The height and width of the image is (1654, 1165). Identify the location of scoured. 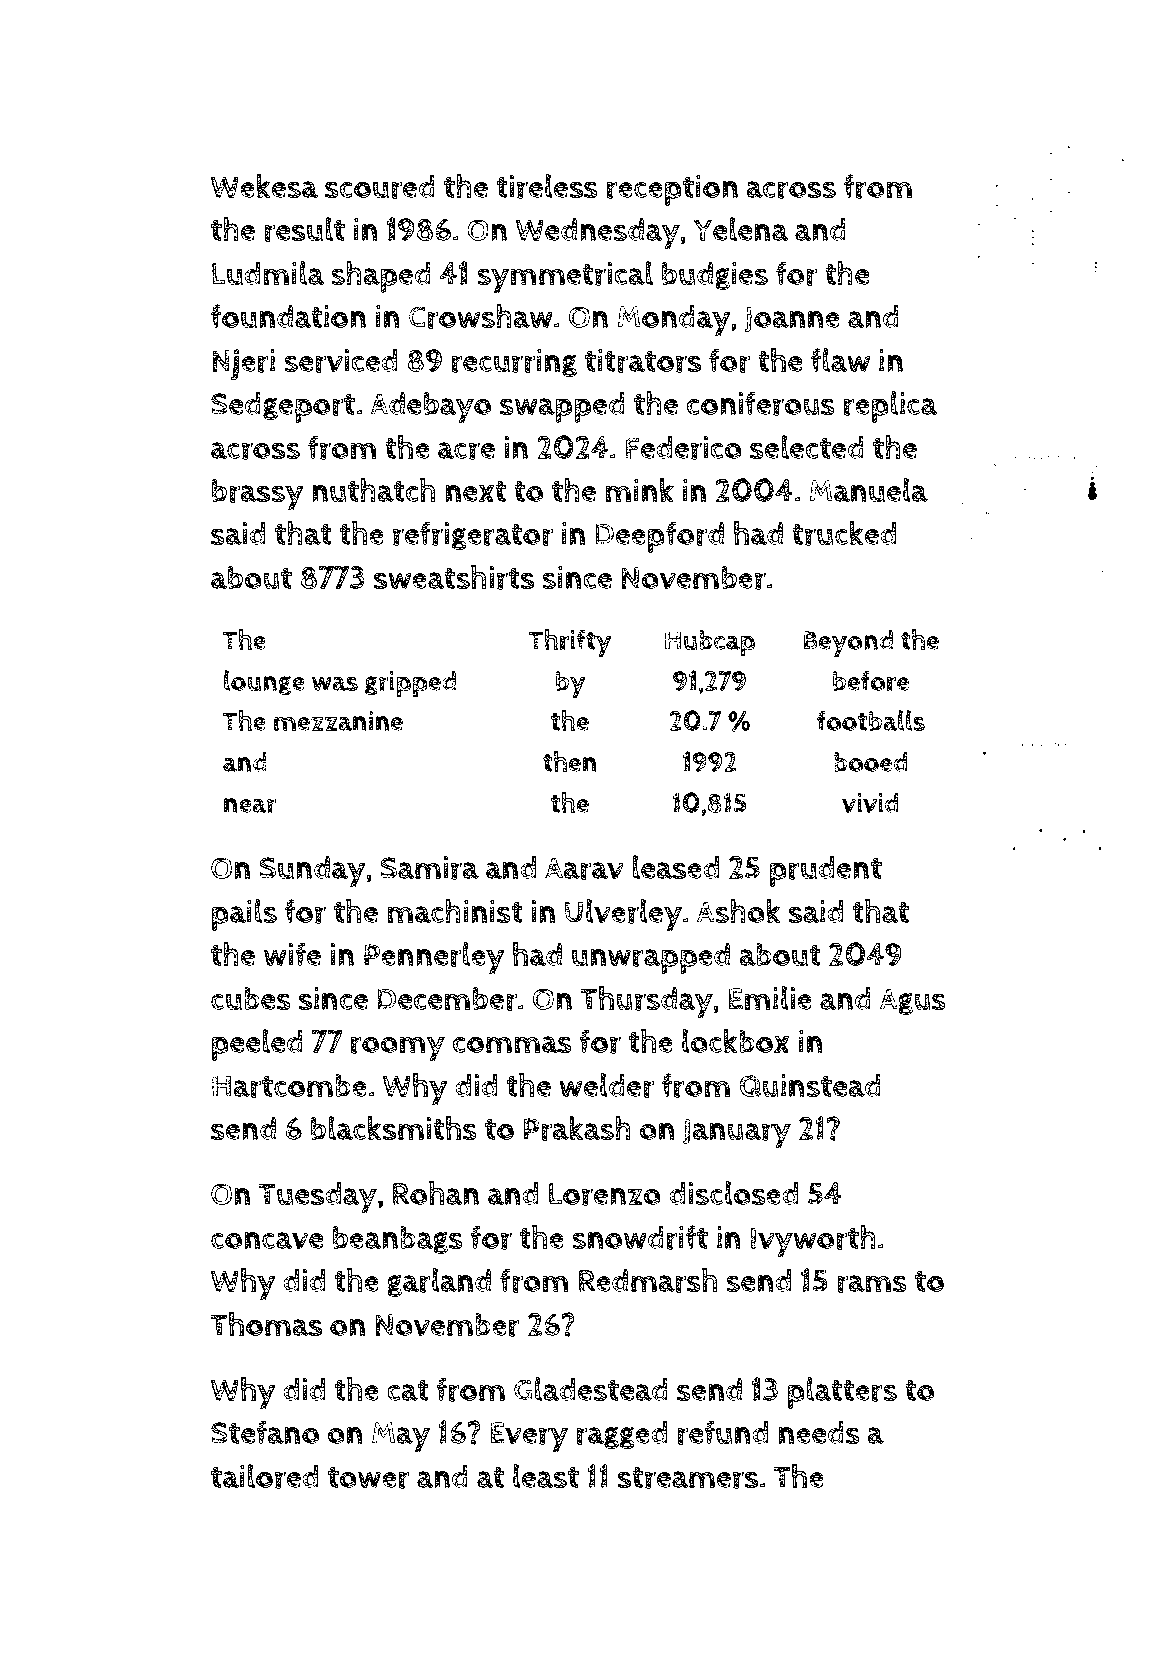
(380, 187).
